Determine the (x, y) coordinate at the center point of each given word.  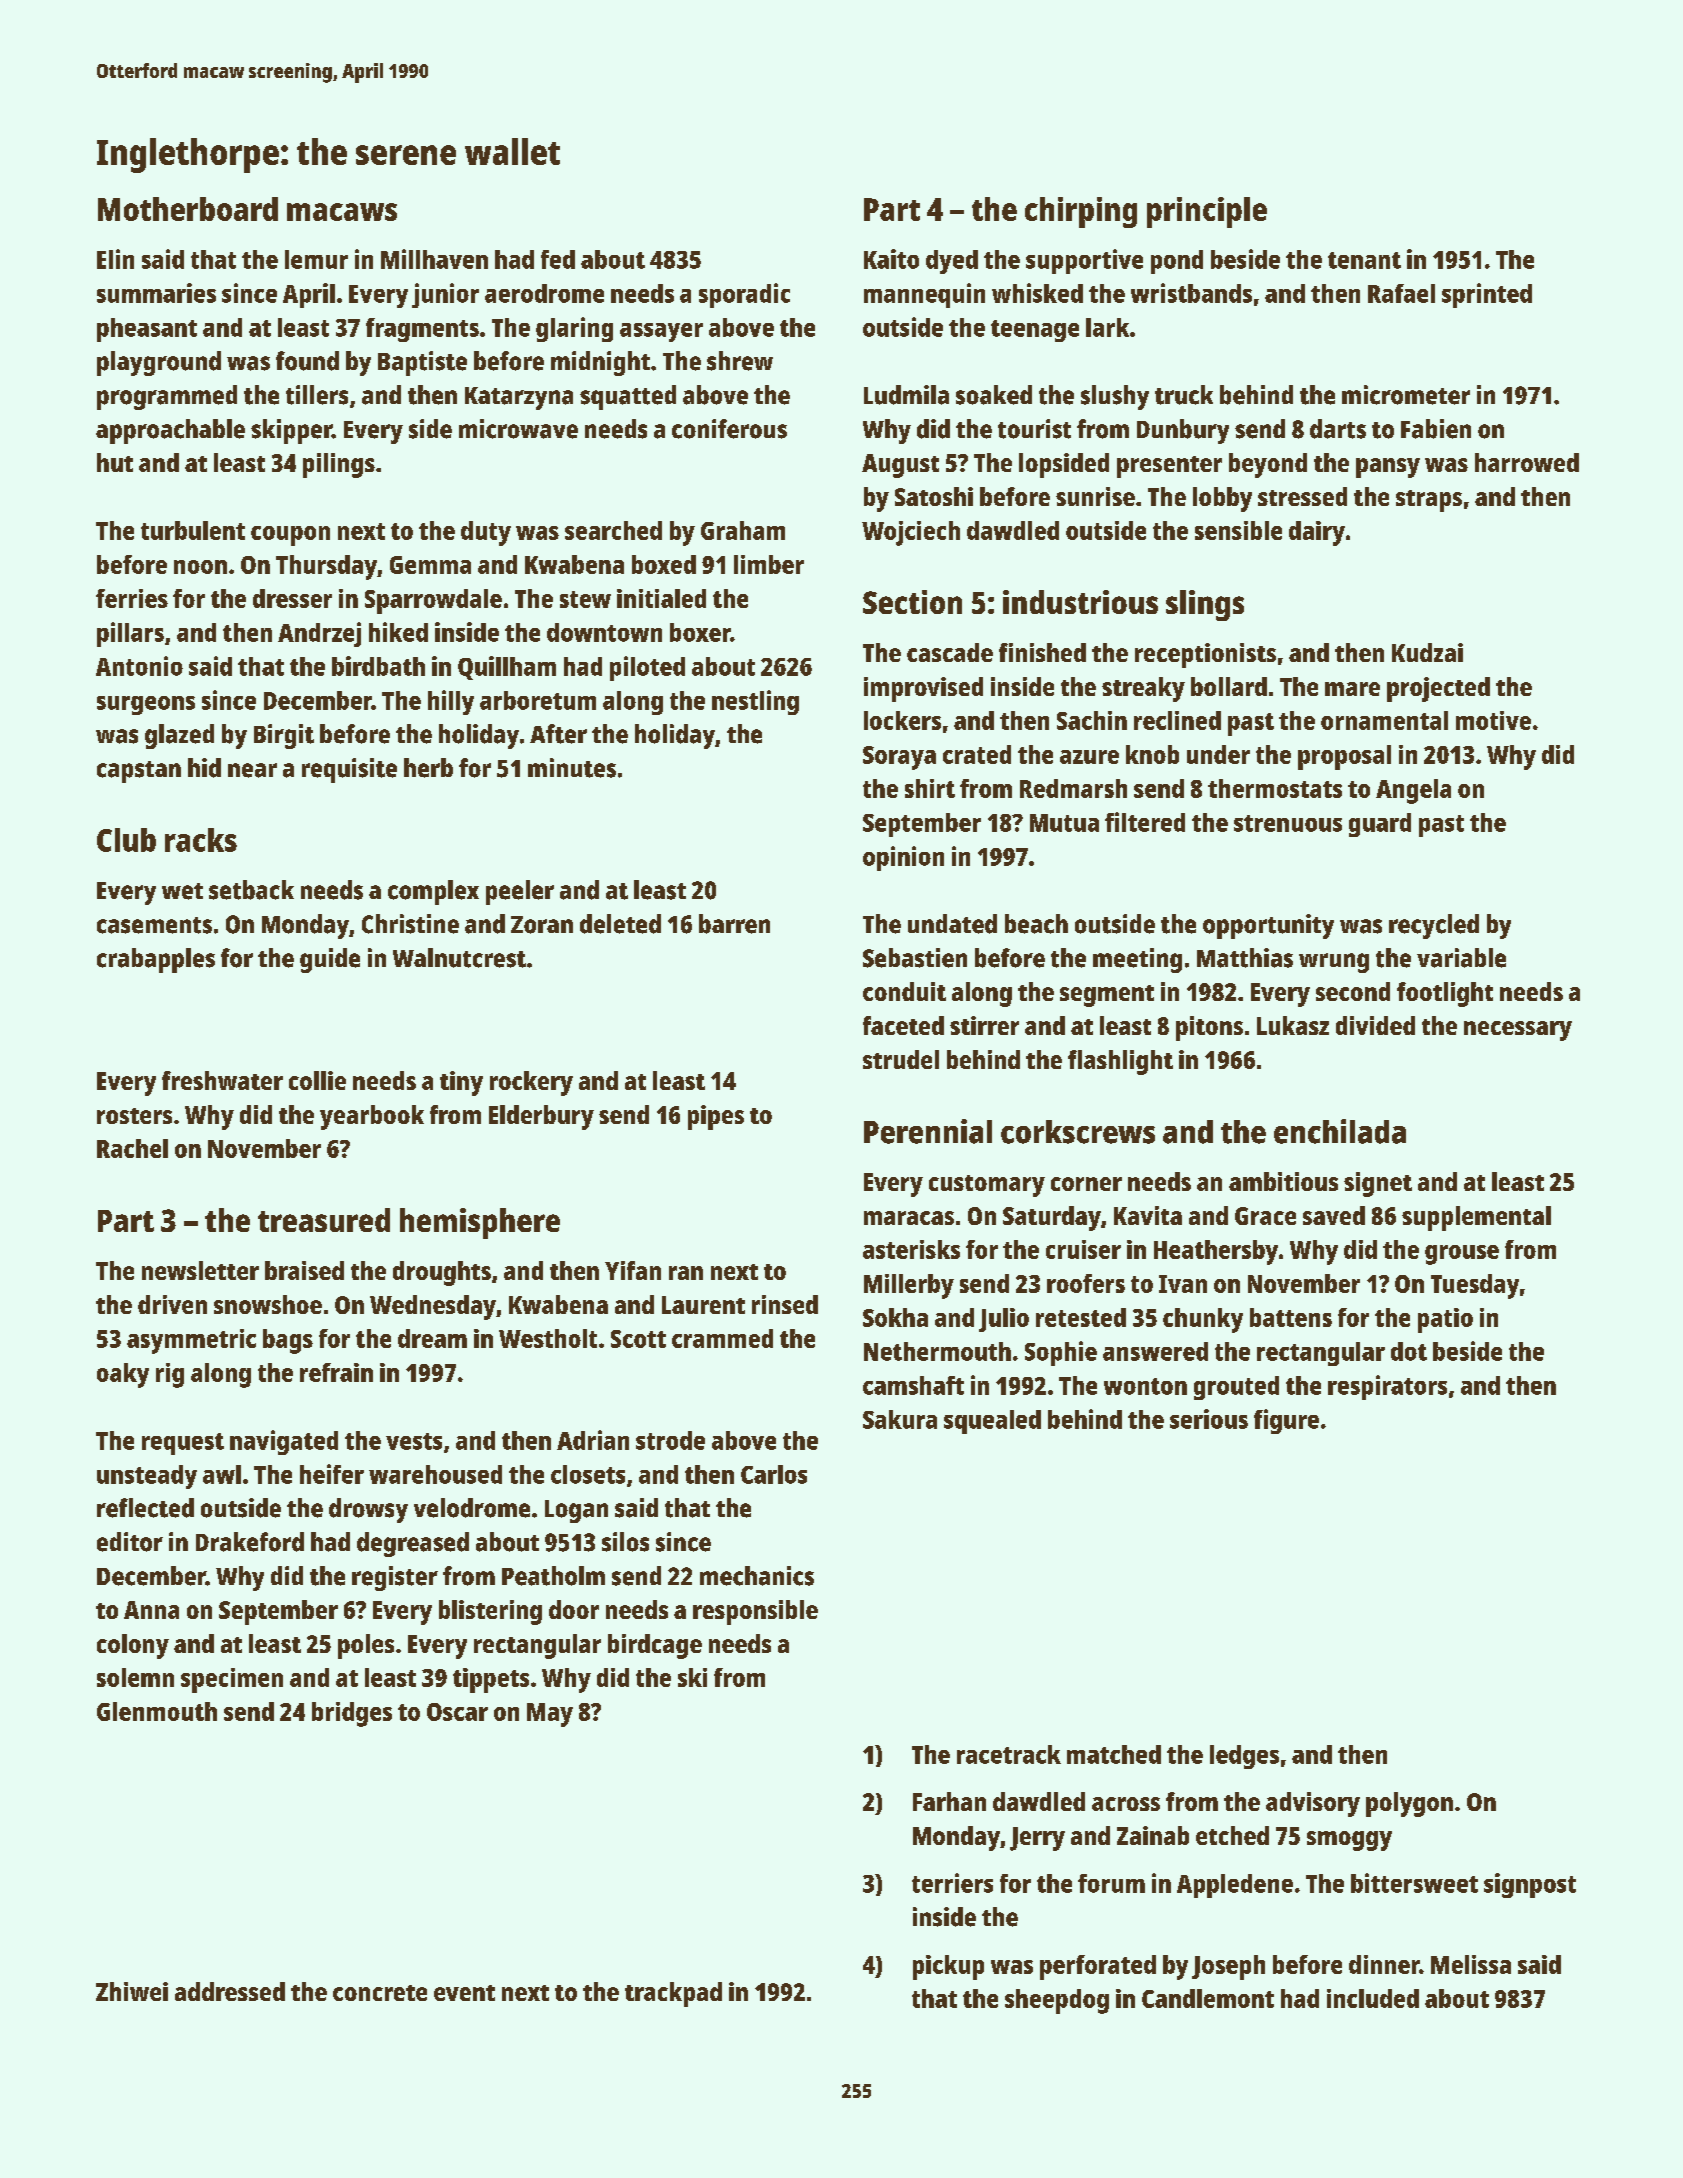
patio (1445, 1320)
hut (115, 462)
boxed (664, 564)
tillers (317, 395)
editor (130, 1542)
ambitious (1283, 1181)
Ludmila (906, 395)
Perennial (928, 1131)
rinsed (785, 1304)
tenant (1364, 260)
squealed (992, 1422)
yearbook (372, 1117)
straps (1429, 501)
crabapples (156, 960)
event (464, 1993)
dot (1409, 1351)
